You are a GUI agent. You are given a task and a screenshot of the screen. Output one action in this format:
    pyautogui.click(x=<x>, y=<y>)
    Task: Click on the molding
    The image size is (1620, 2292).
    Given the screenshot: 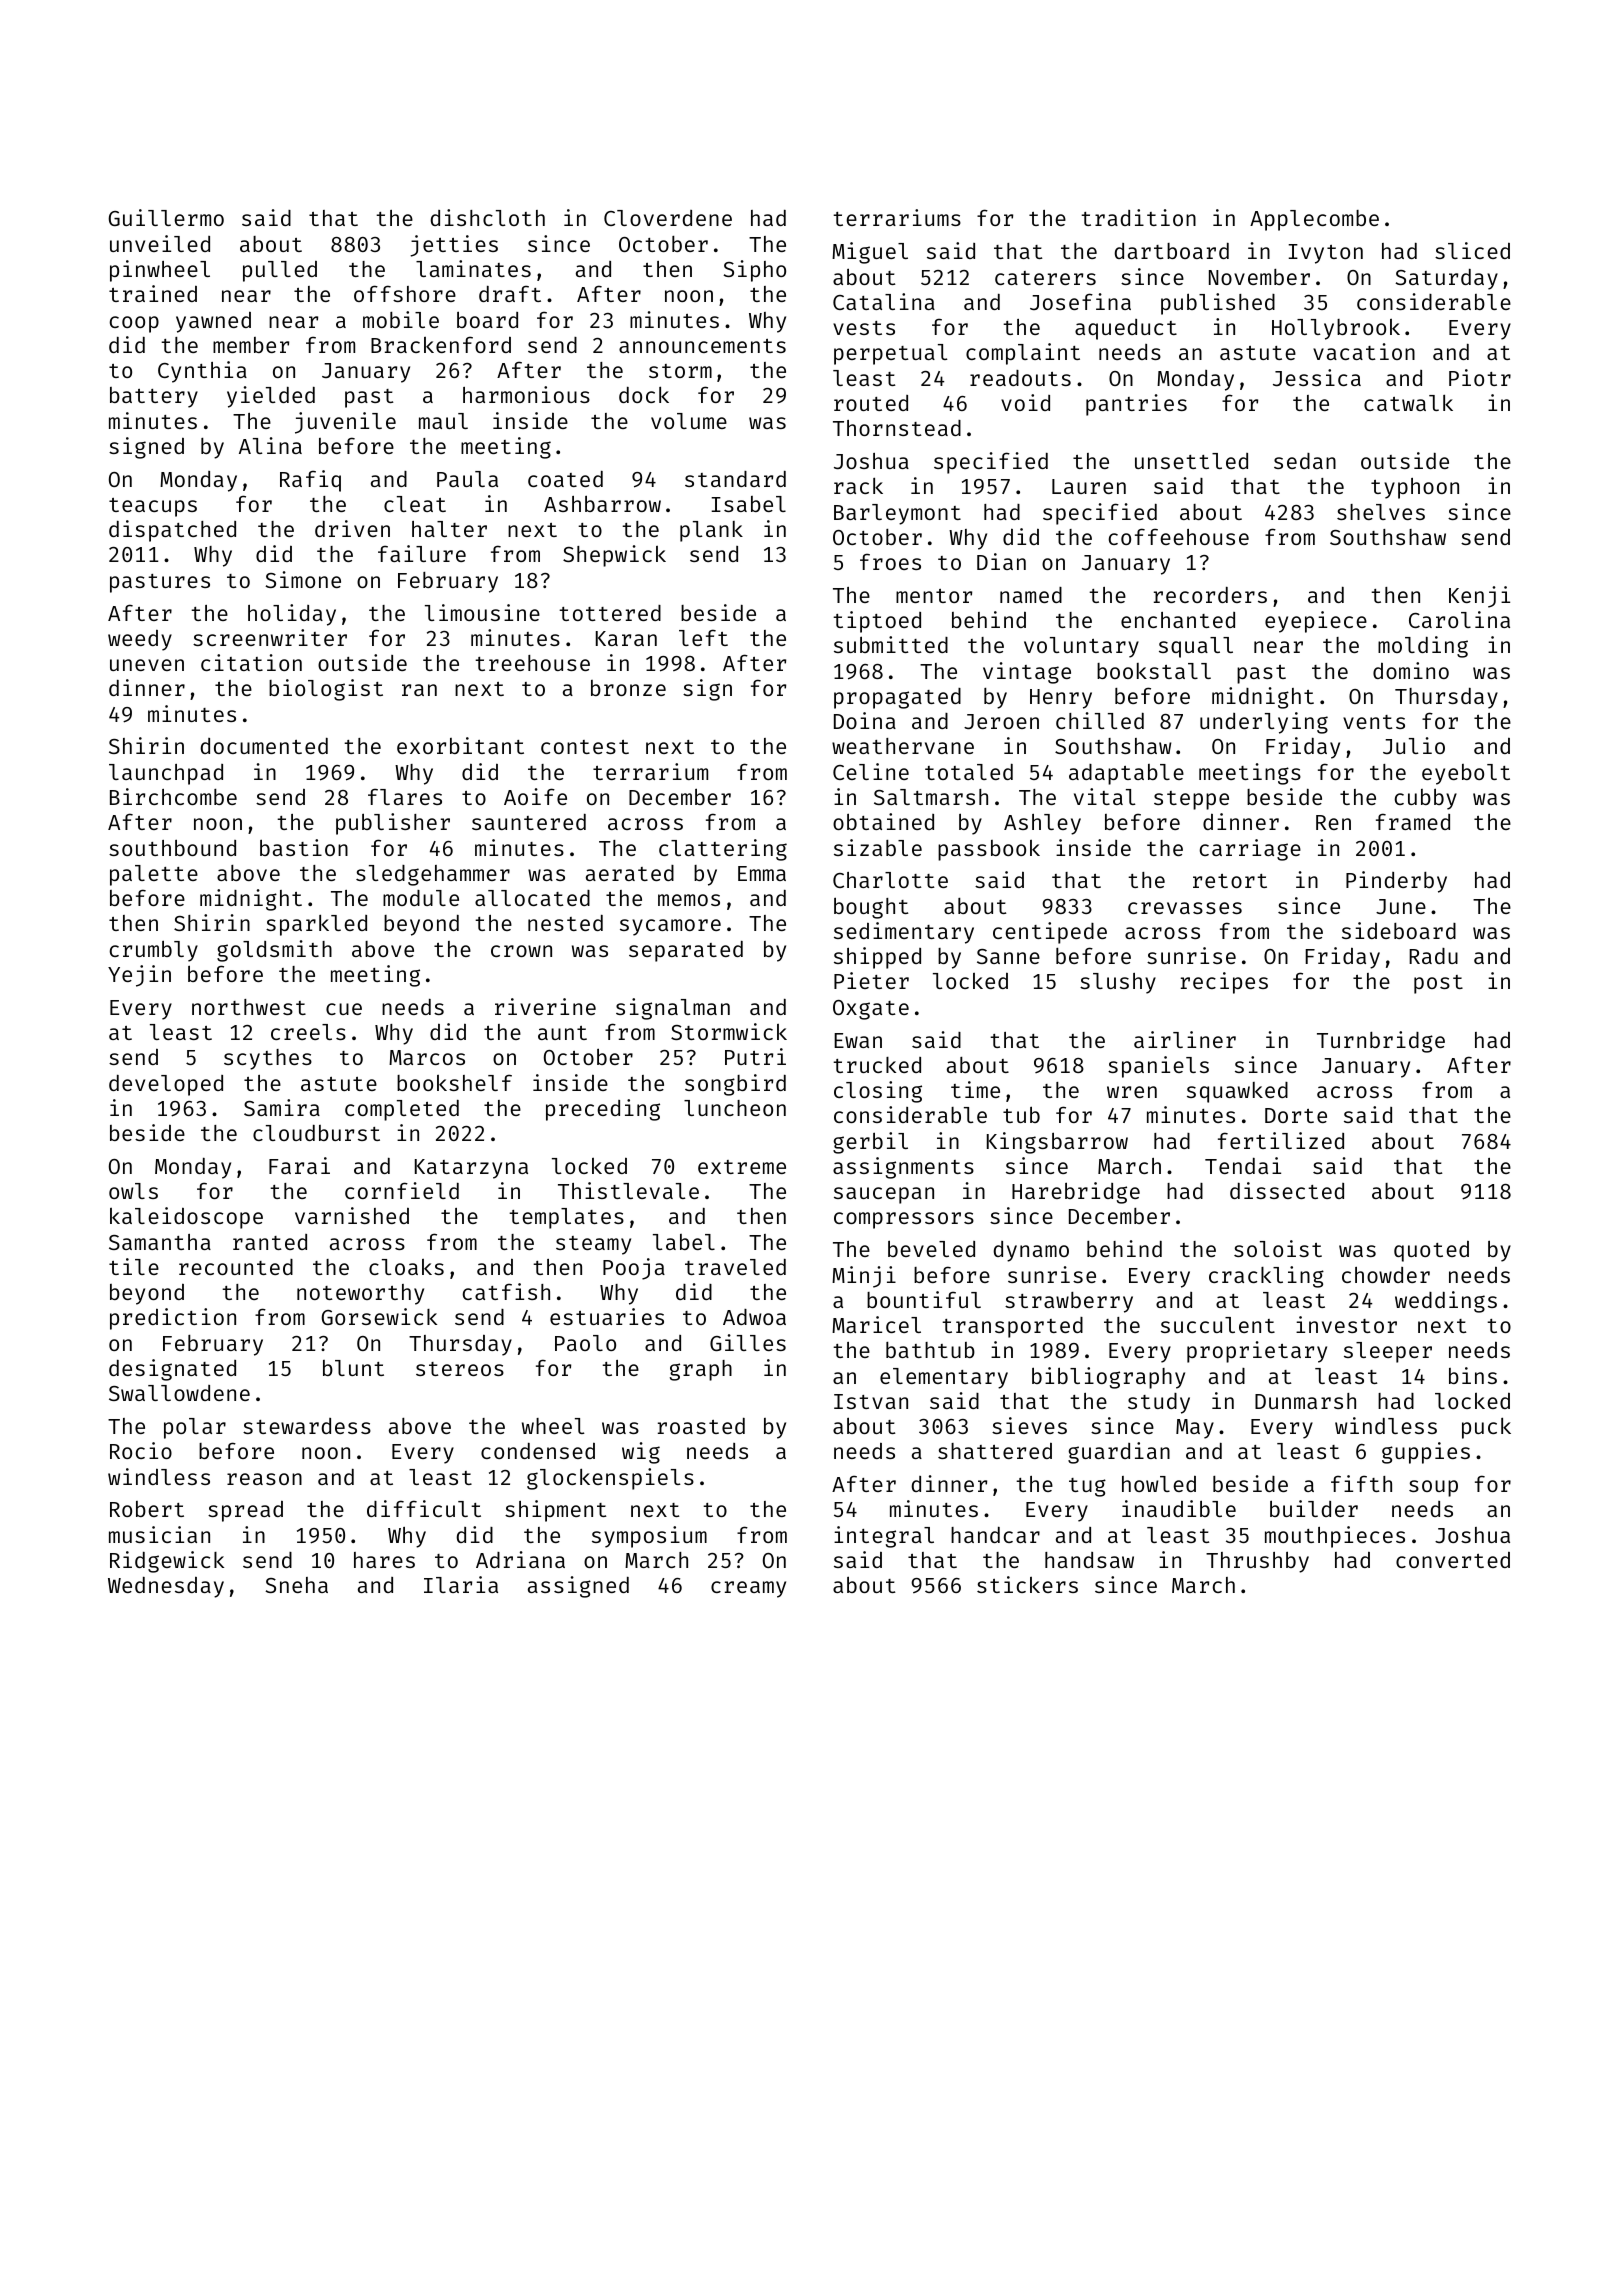 What is the action you would take?
    pyautogui.click(x=1423, y=647)
